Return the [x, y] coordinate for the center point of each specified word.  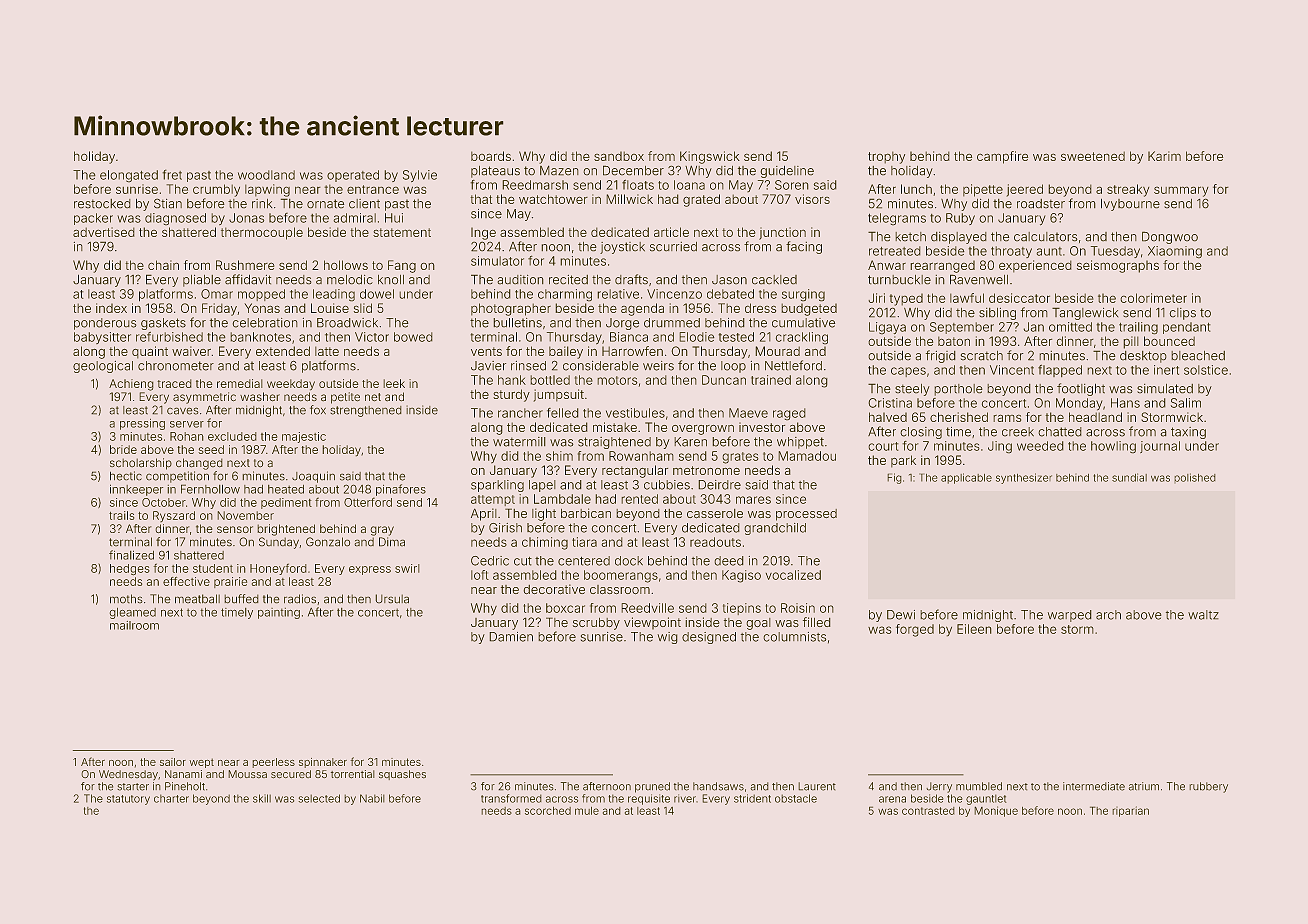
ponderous [105, 324]
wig [667, 638]
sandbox [619, 156]
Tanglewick [1085, 313]
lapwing [267, 190]
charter [171, 798]
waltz [1203, 615]
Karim [1164, 156]
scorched [548, 811]
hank [512, 380]
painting [279, 613]
